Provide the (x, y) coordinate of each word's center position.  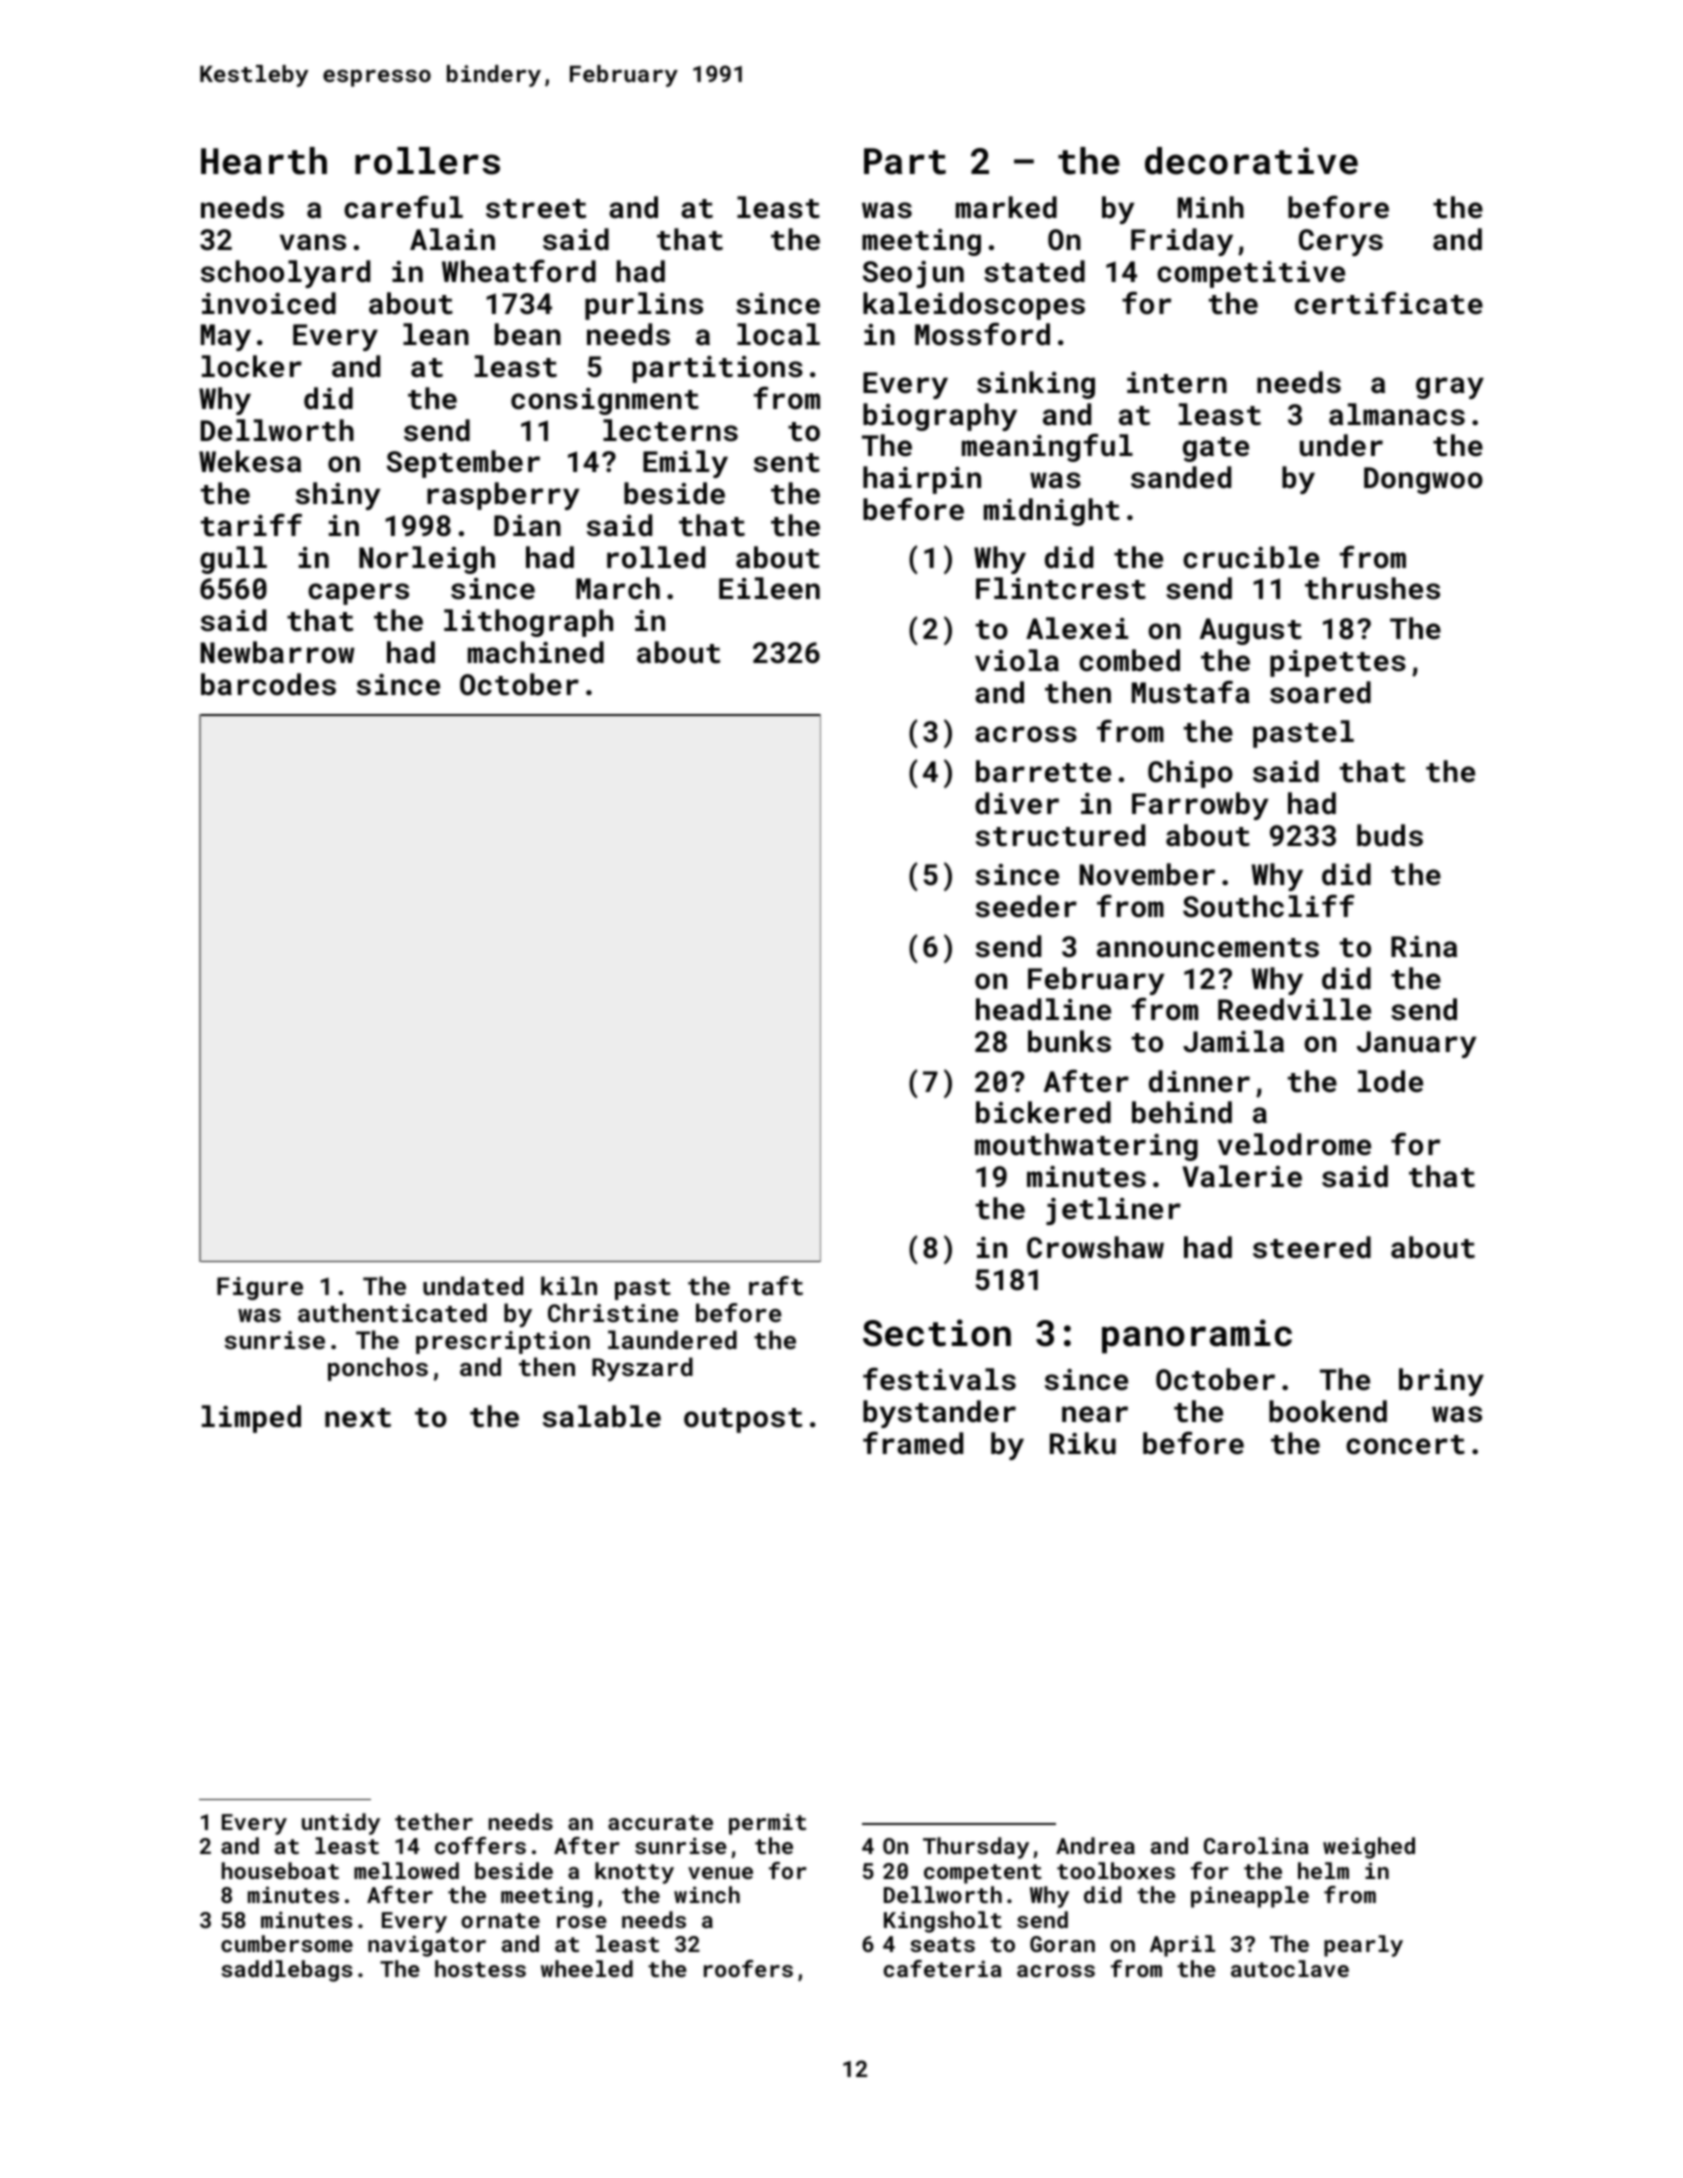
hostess (480, 1968)
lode (1390, 1081)
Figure (260, 1288)
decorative (1251, 161)
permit (767, 1824)
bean (528, 334)
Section (937, 1333)
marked (1006, 207)
